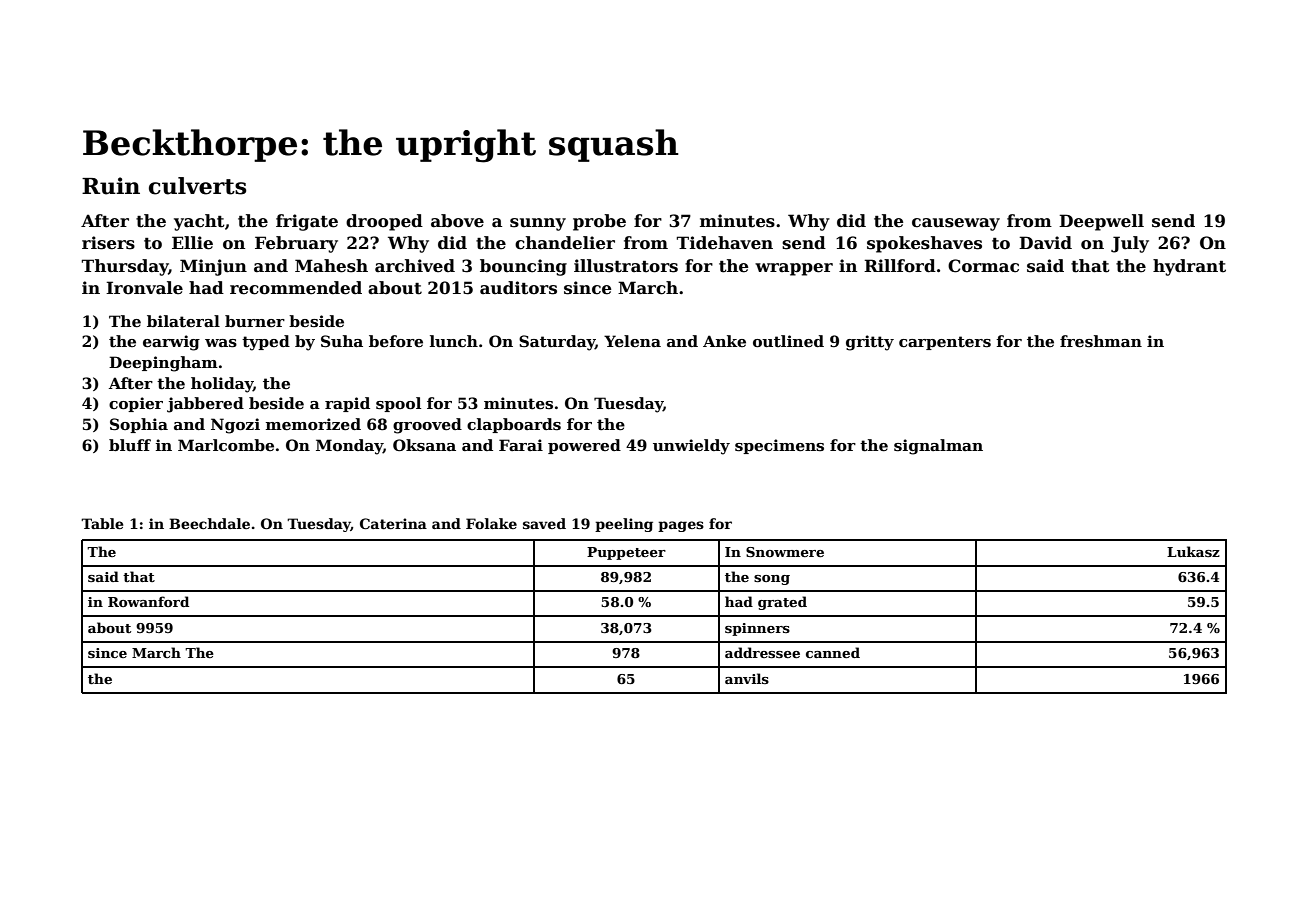  Describe the element at coordinates (725, 243) in the screenshot. I see `Tidehaven` at that location.
